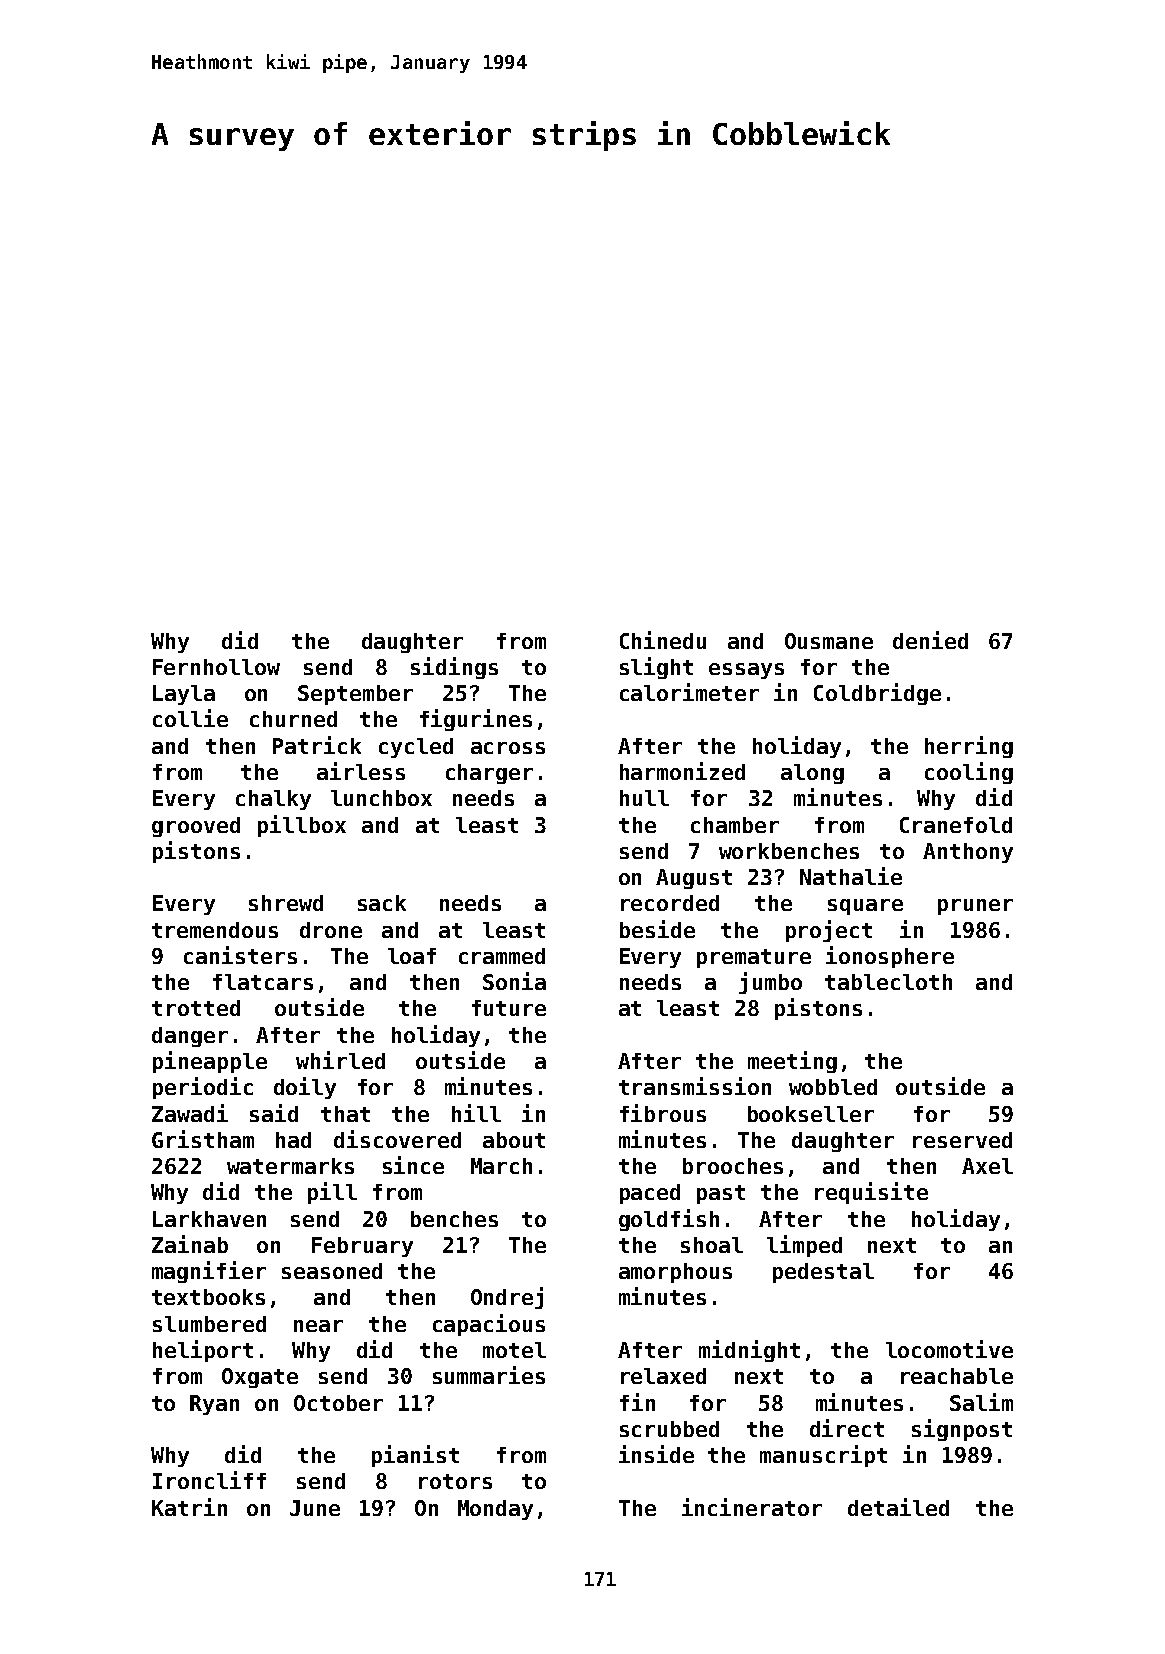 The height and width of the screenshot is (1654, 1165). I want to click on denied, so click(930, 640).
